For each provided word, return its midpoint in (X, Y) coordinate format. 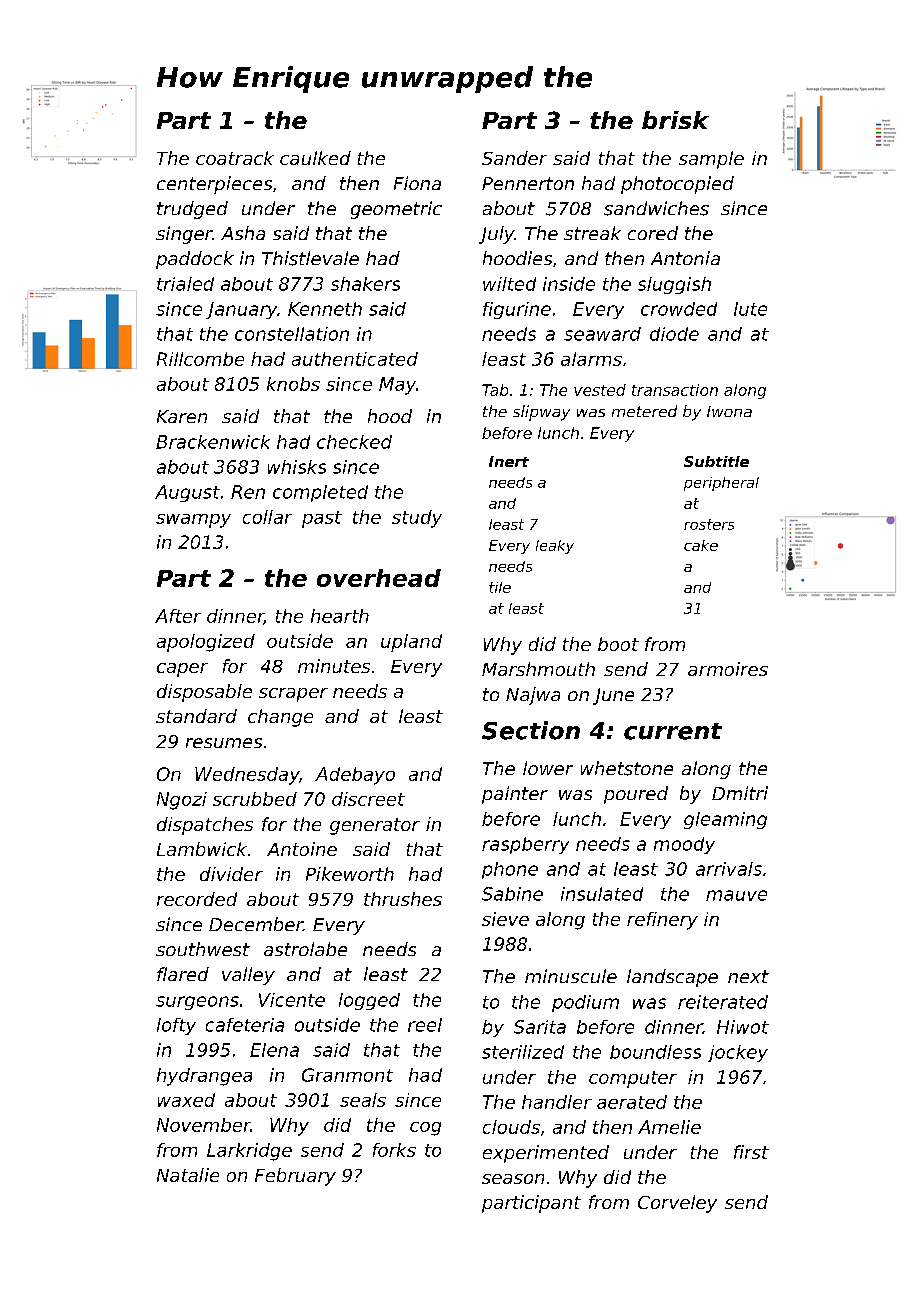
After (178, 616)
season (513, 1179)
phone (510, 870)
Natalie (188, 1175)
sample (711, 160)
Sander (514, 158)
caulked (315, 158)
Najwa (533, 696)
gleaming (725, 820)
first (751, 1152)
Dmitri (740, 793)
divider (231, 874)
